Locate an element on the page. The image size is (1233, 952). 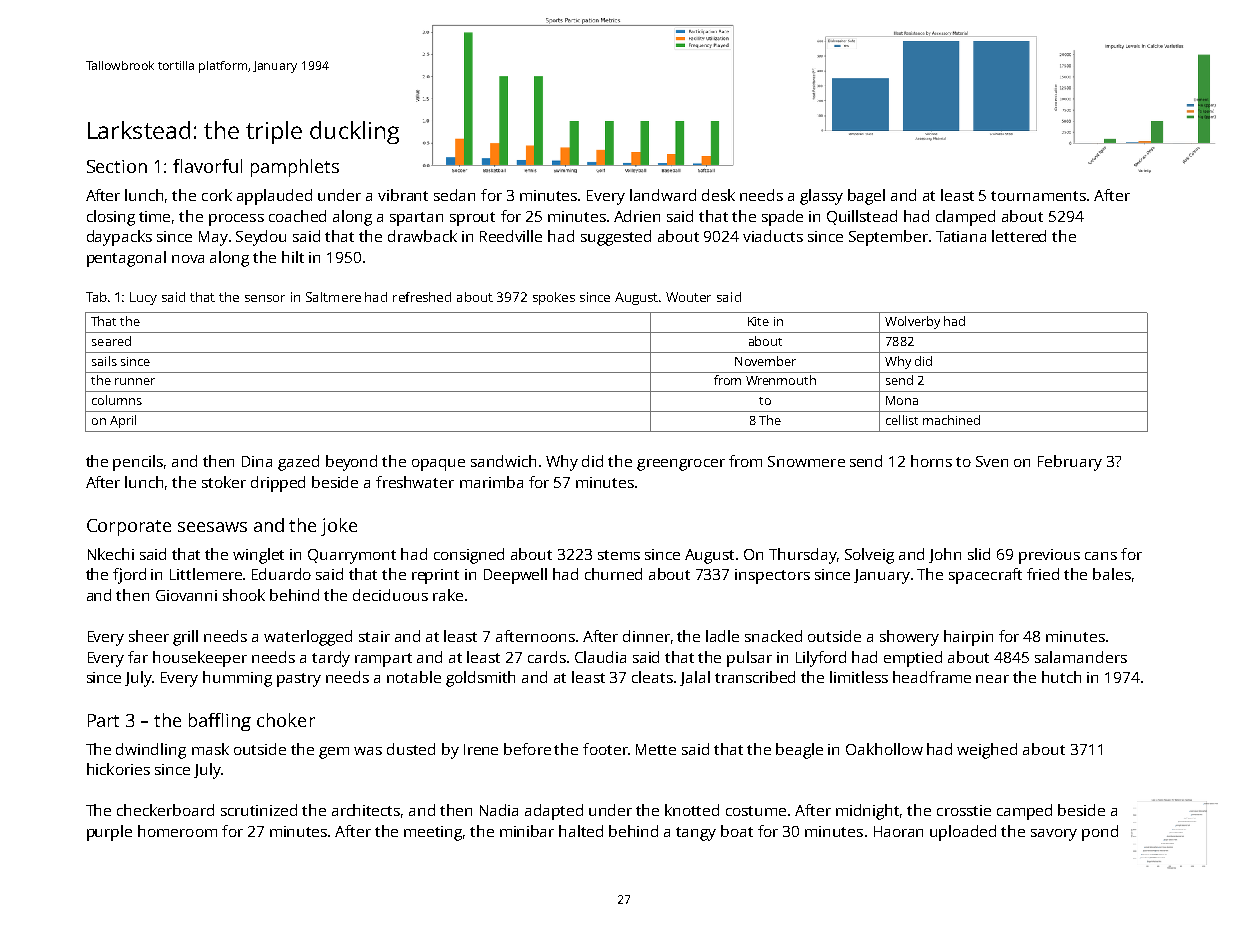
churned is located at coordinates (613, 574).
